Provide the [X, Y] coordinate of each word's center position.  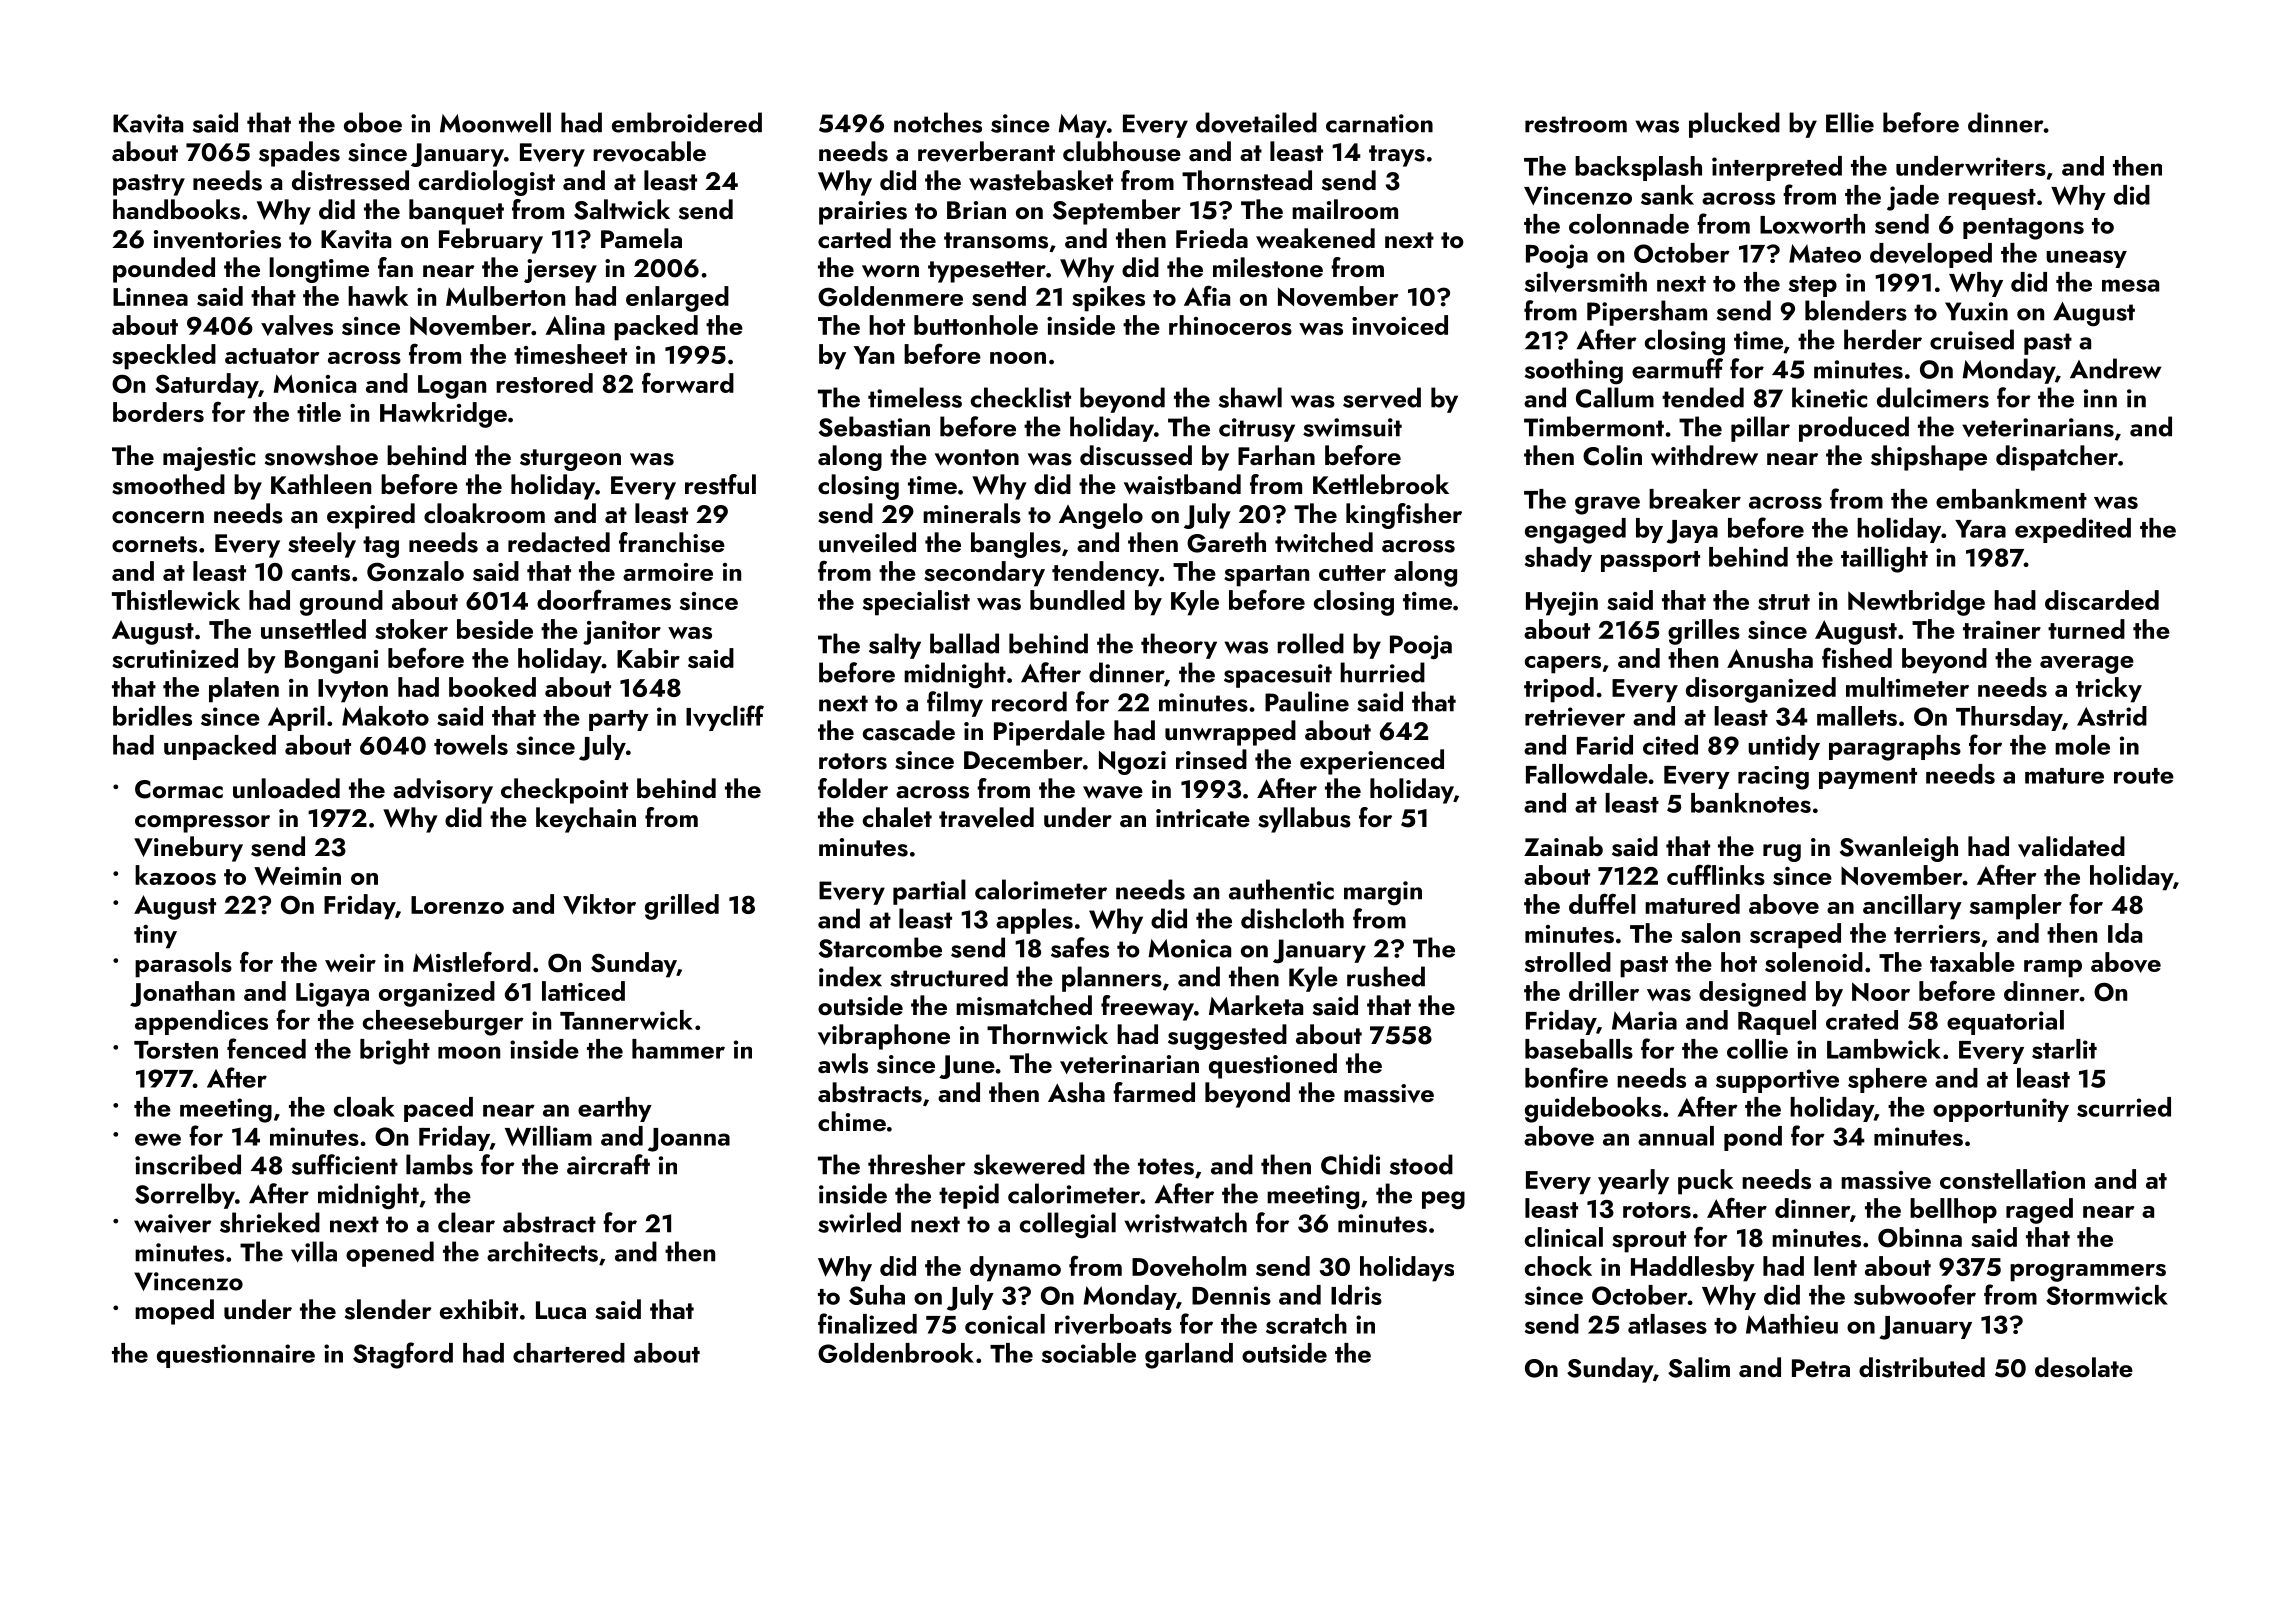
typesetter [987, 272]
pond [1753, 1138]
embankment [2011, 499]
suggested [1227, 1037]
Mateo [1825, 253]
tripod [1559, 690]
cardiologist [487, 183]
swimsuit [1352, 427]
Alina [575, 325]
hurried [1382, 672]
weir [350, 963]
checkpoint [564, 791]
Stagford [403, 1355]
